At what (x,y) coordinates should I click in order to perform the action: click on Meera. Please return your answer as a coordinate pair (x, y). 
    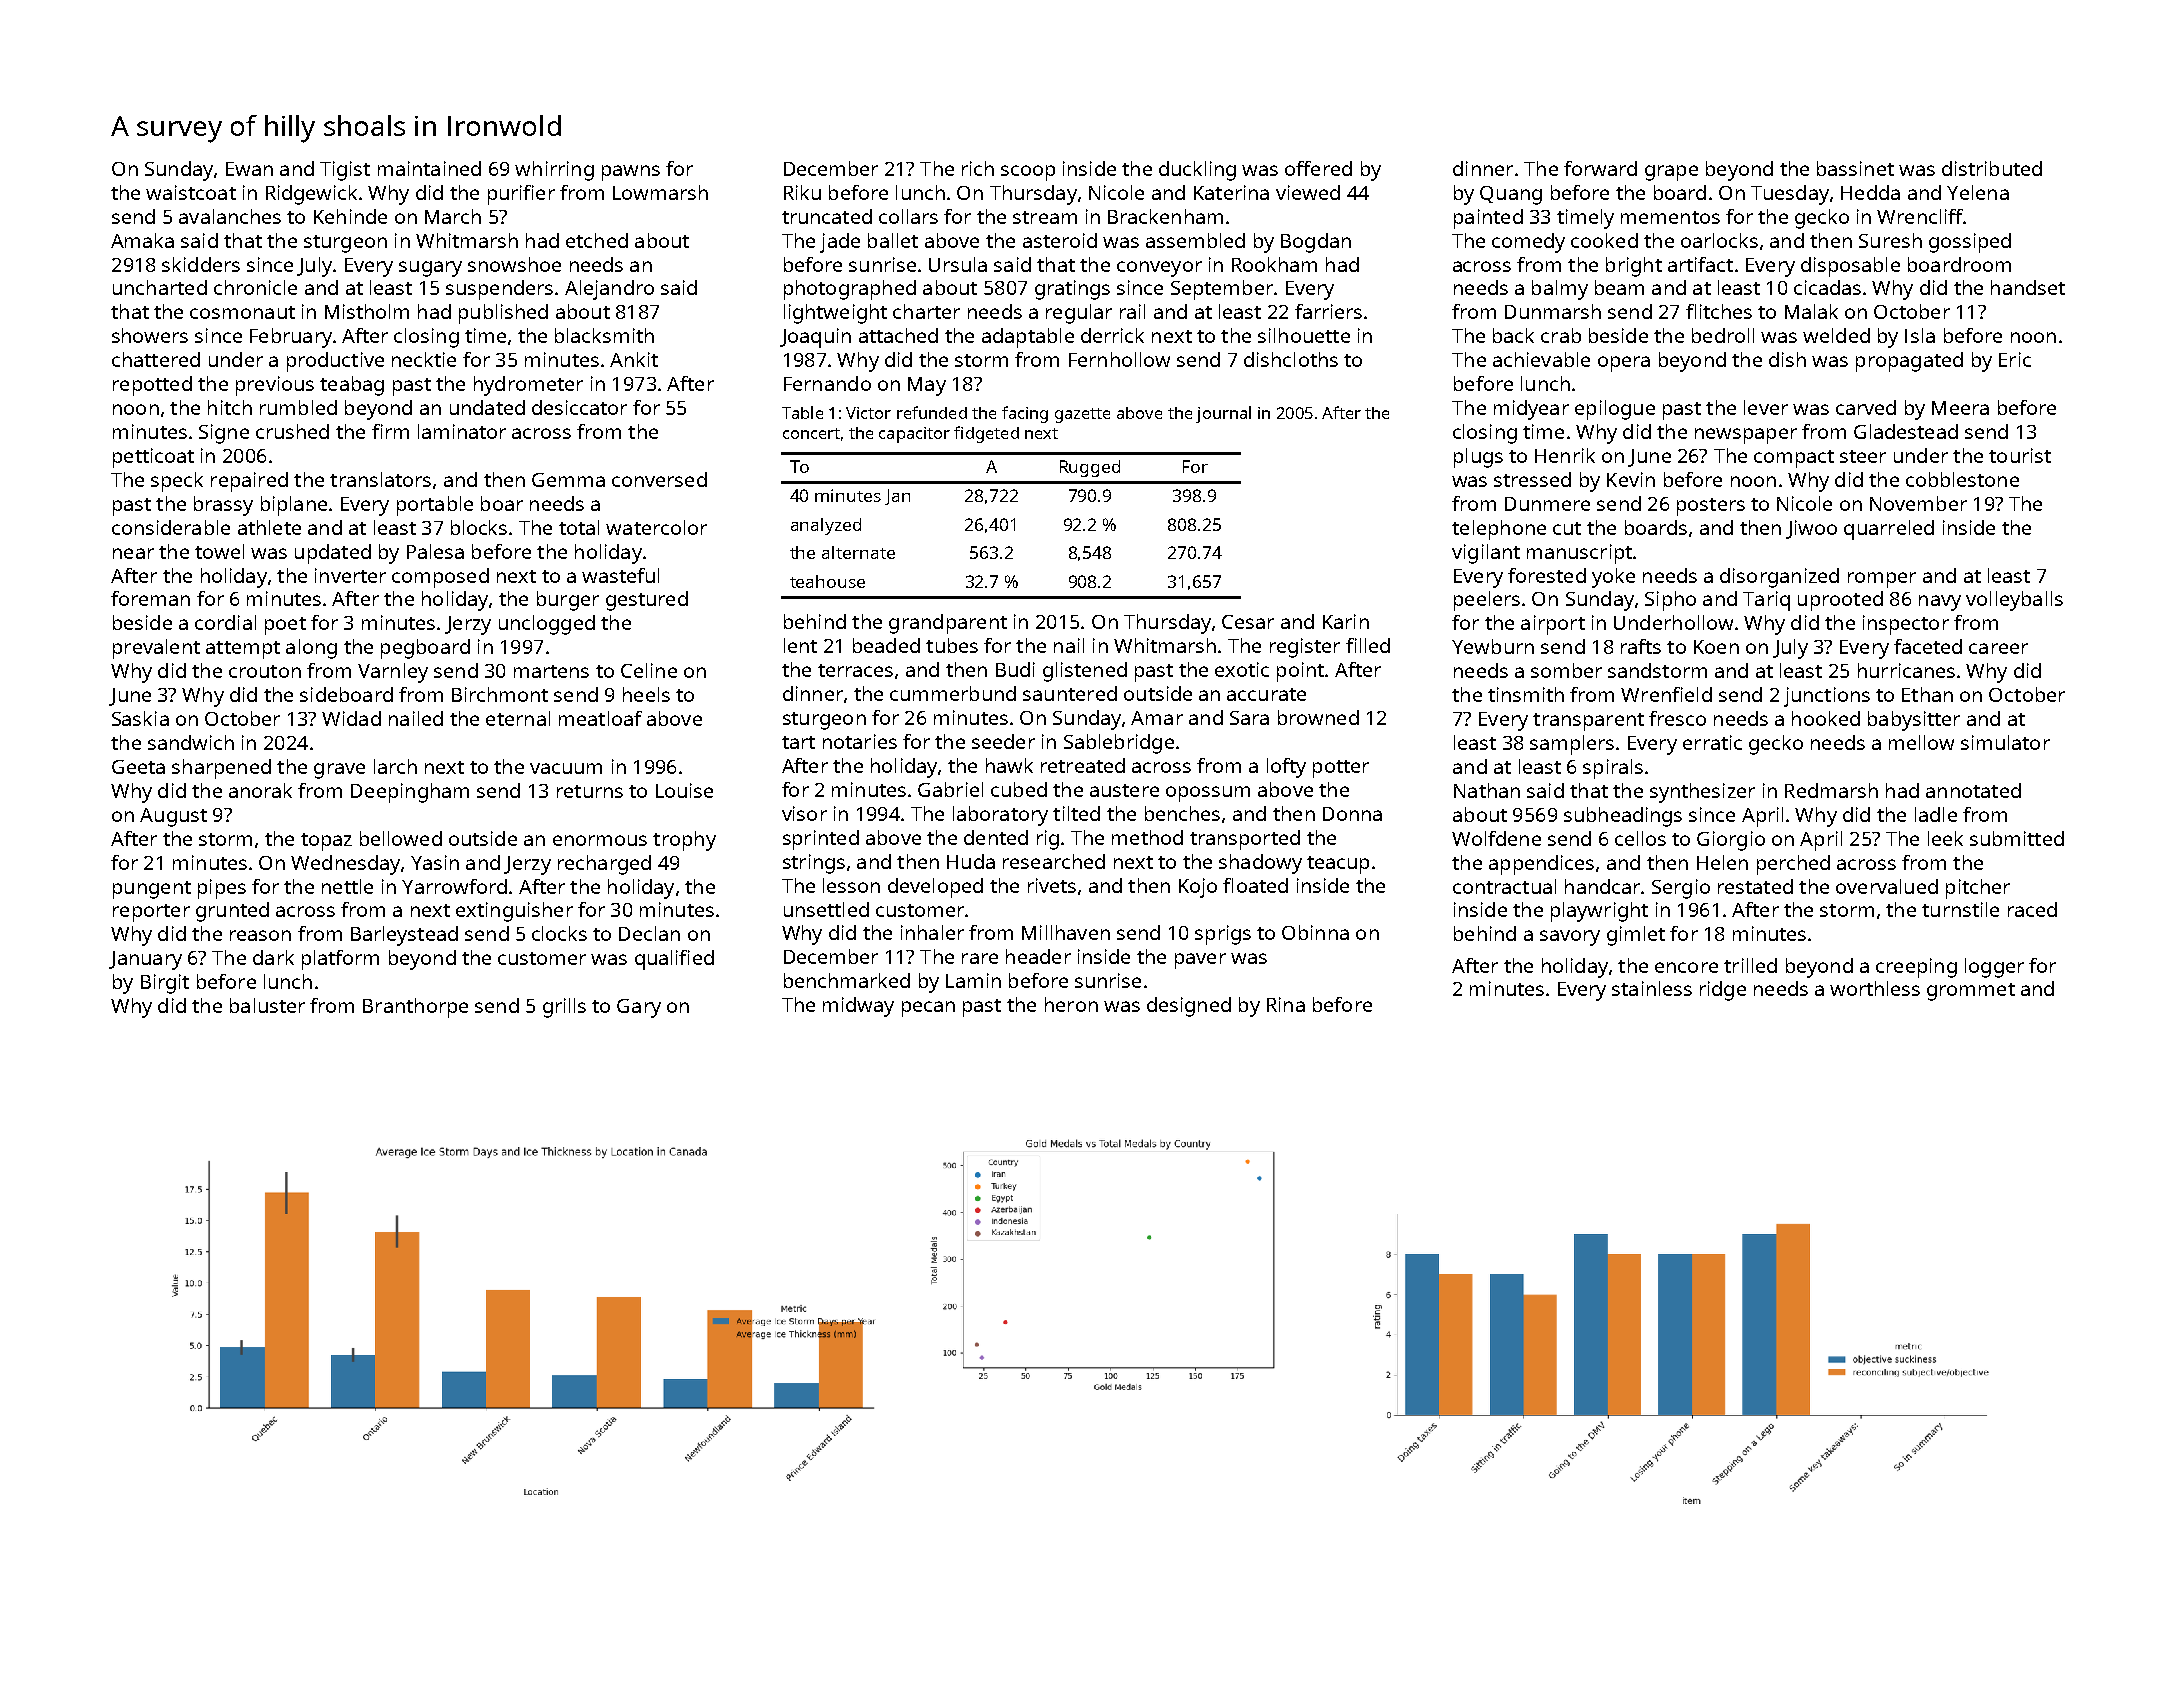
    Looking at the image, I should click on (1960, 408).
